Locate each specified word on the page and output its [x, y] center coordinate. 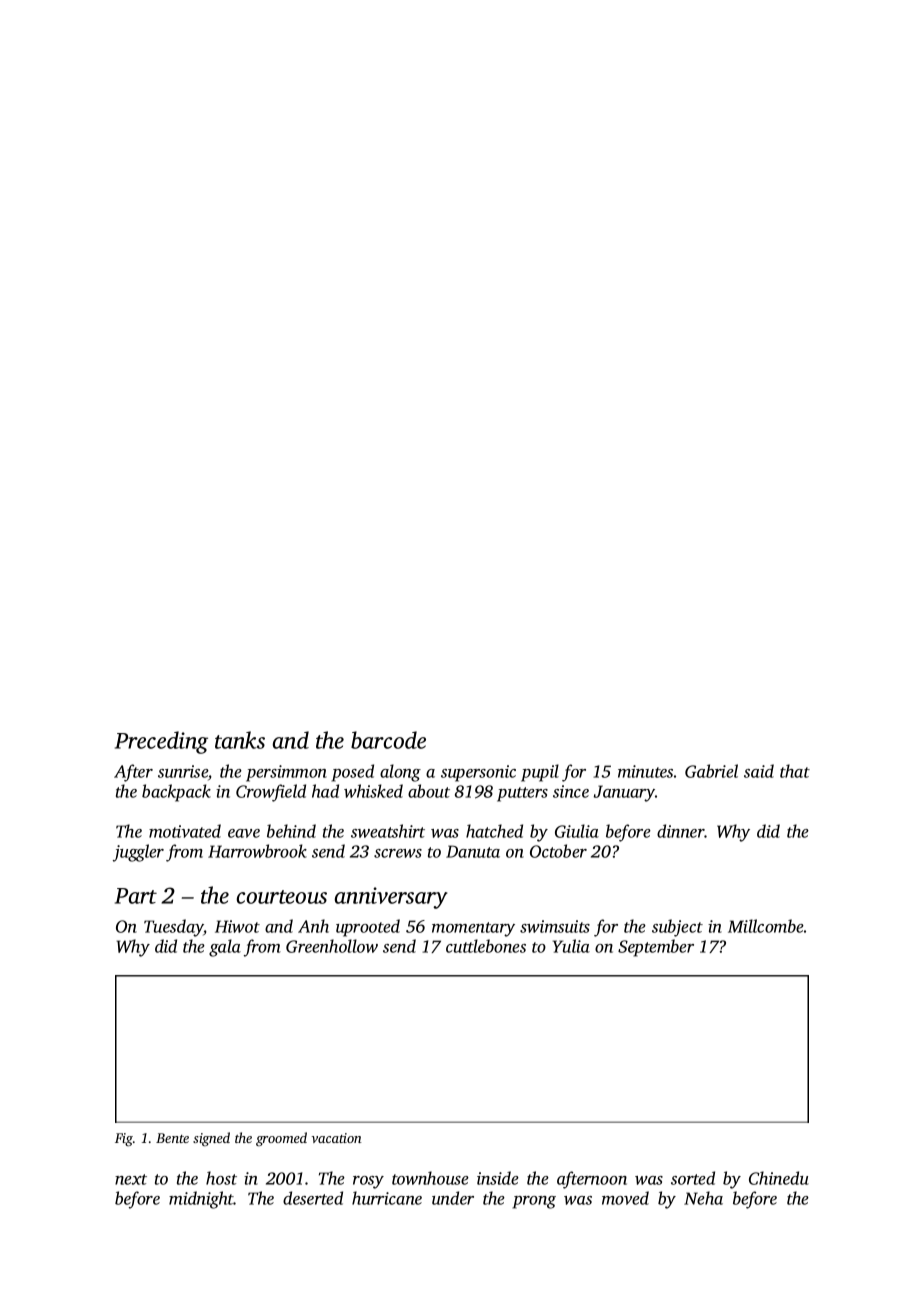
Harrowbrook [257, 851]
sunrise [183, 771]
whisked [373, 791]
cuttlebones [486, 946]
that [795, 771]
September [656, 948]
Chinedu [779, 1178]
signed [211, 1139]
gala [225, 948]
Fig [124, 1139]
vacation [337, 1138]
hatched [494, 831]
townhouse [430, 1178]
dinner [681, 831]
